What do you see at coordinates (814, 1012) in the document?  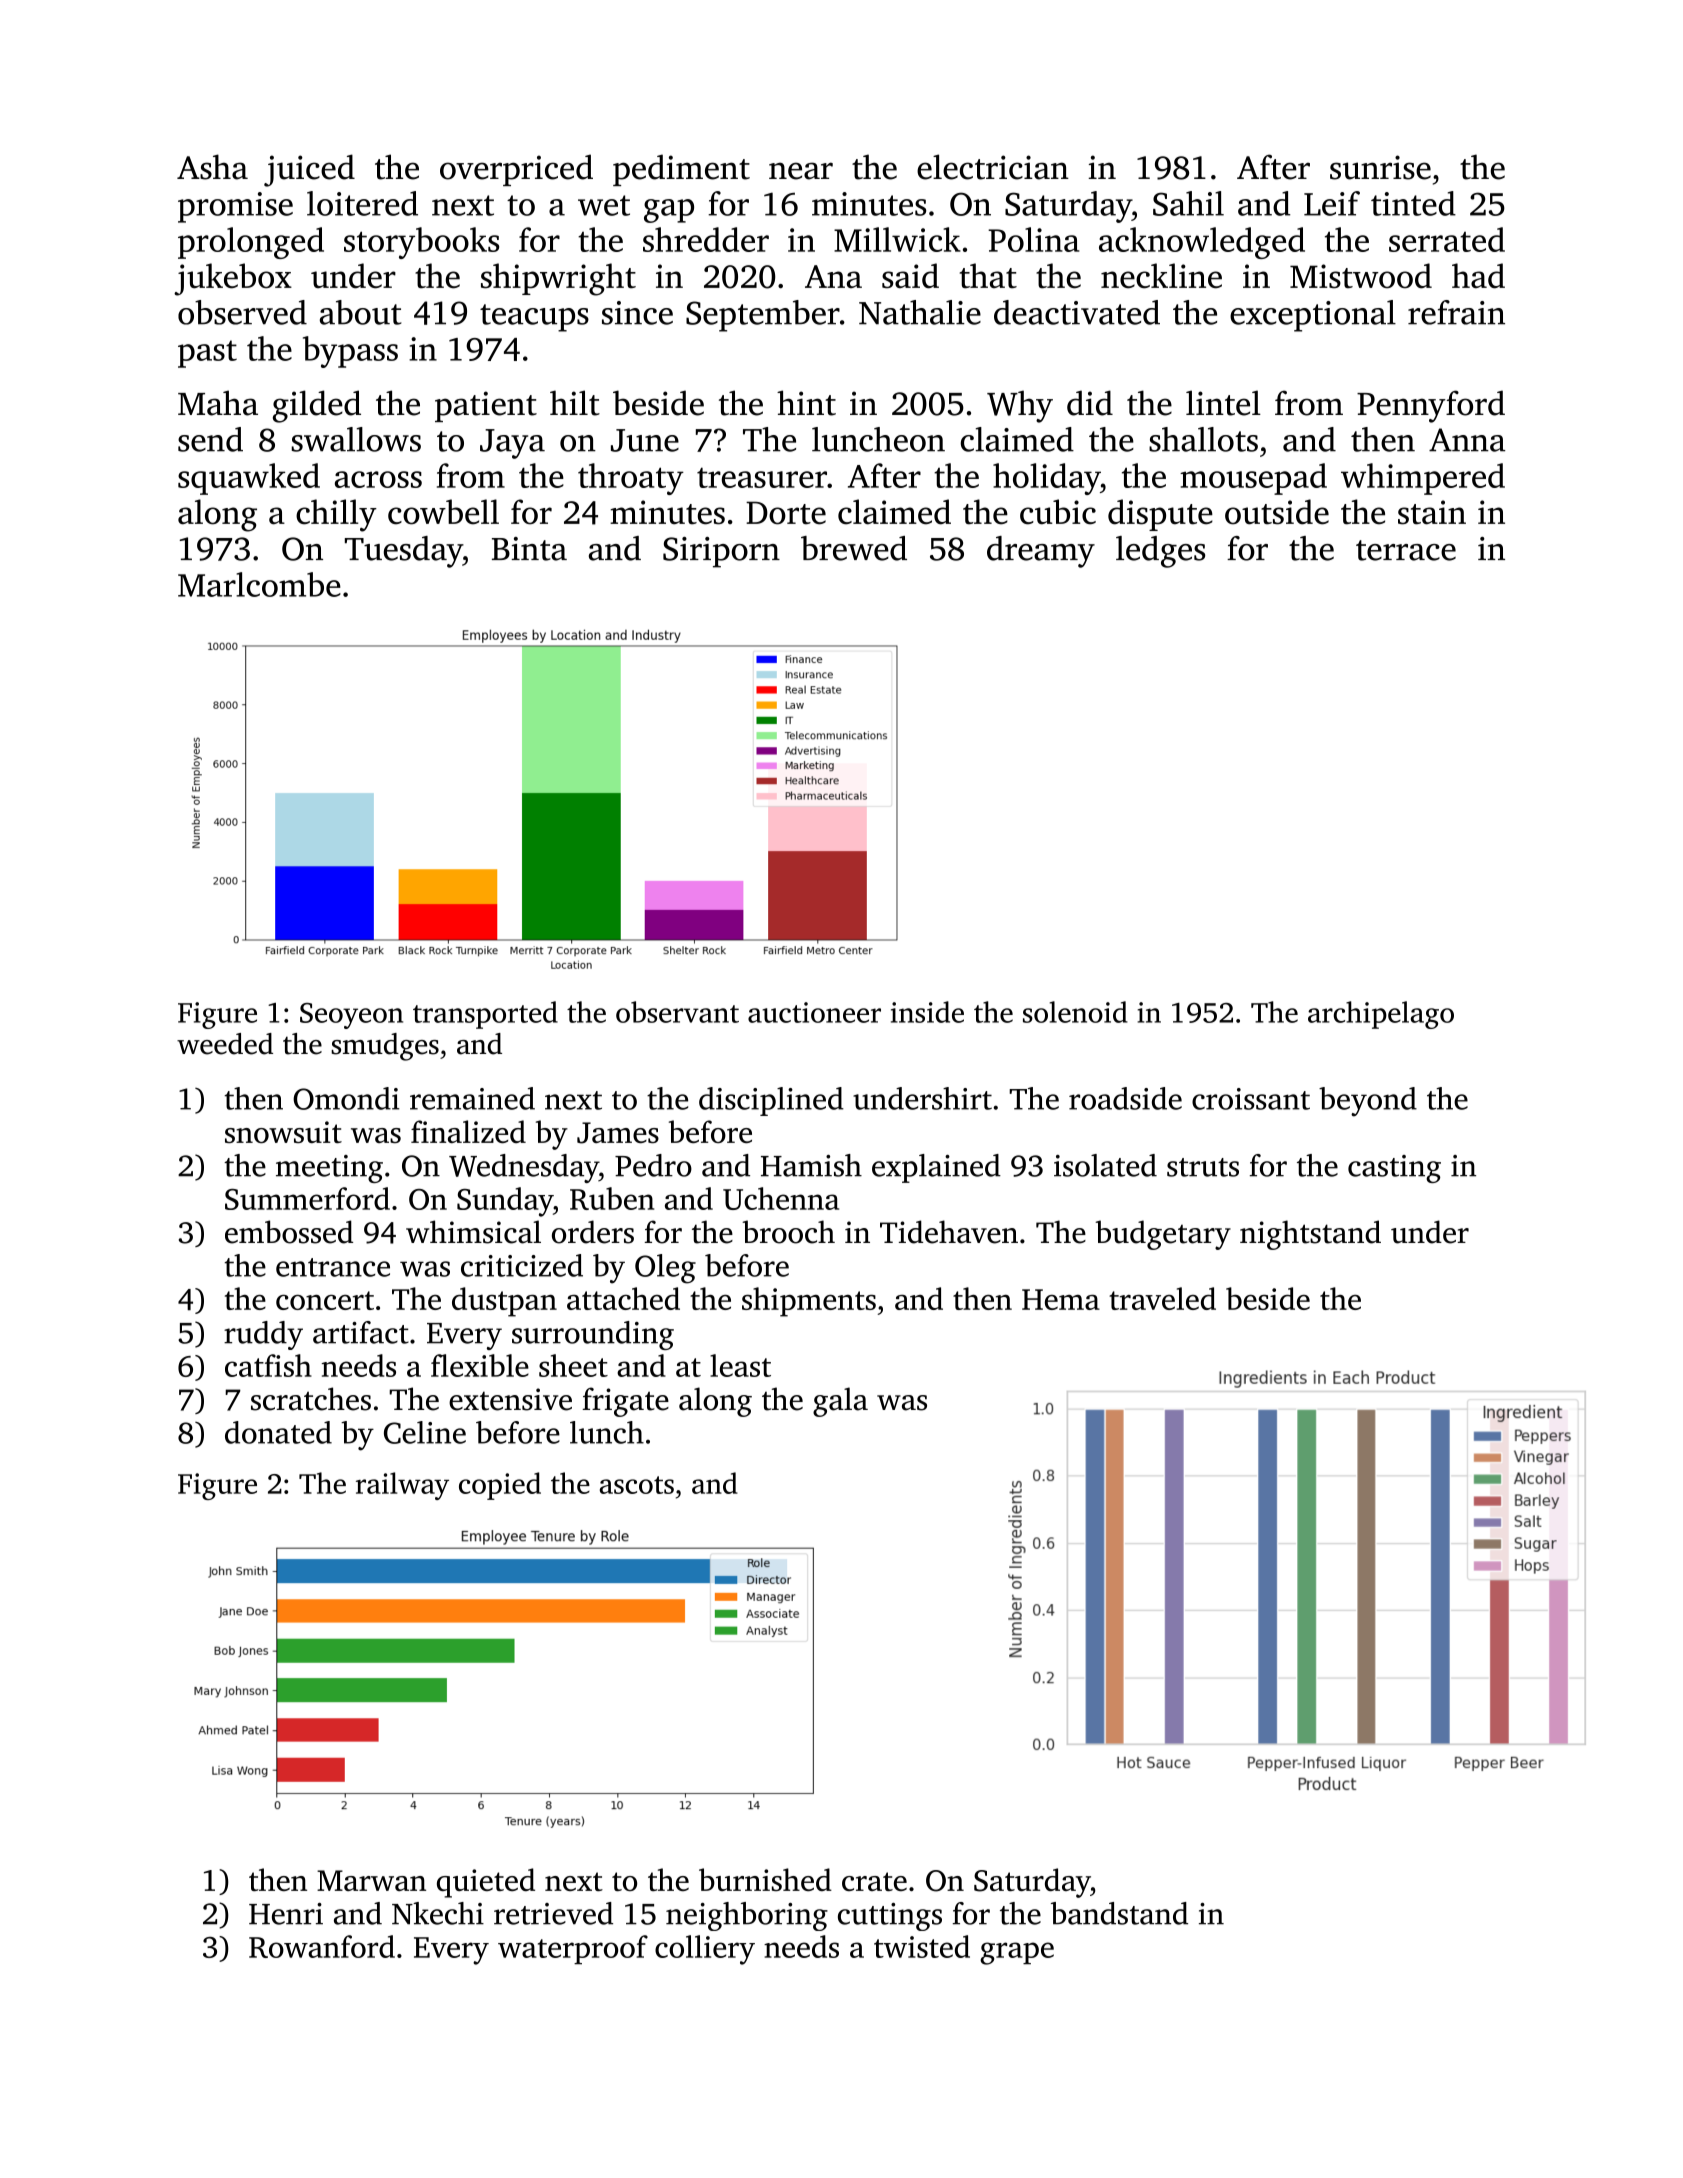 I see `auctioneer` at bounding box center [814, 1012].
